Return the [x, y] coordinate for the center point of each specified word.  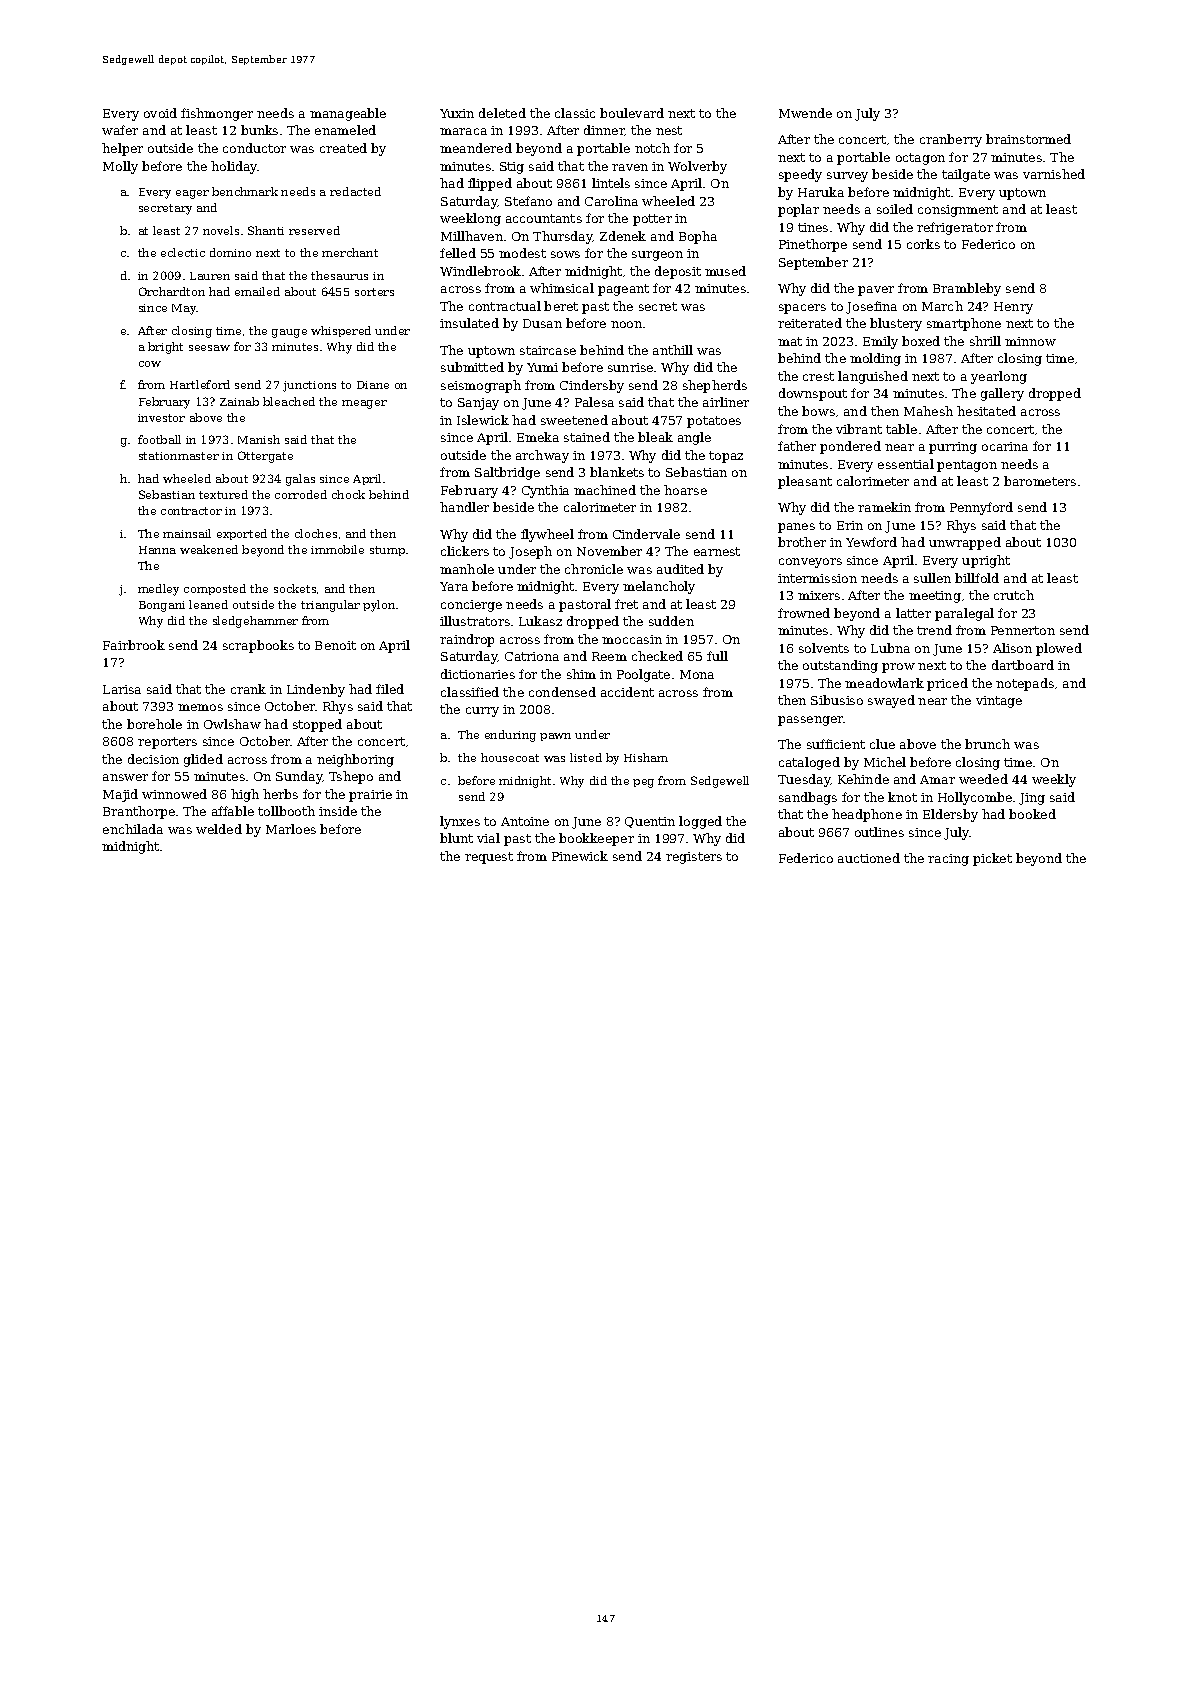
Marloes [291, 829]
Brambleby [967, 289]
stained [587, 437]
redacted [355, 191]
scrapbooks [258, 646]
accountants [544, 218]
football [159, 439]
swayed [891, 701]
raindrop [467, 640]
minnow [1030, 341]
